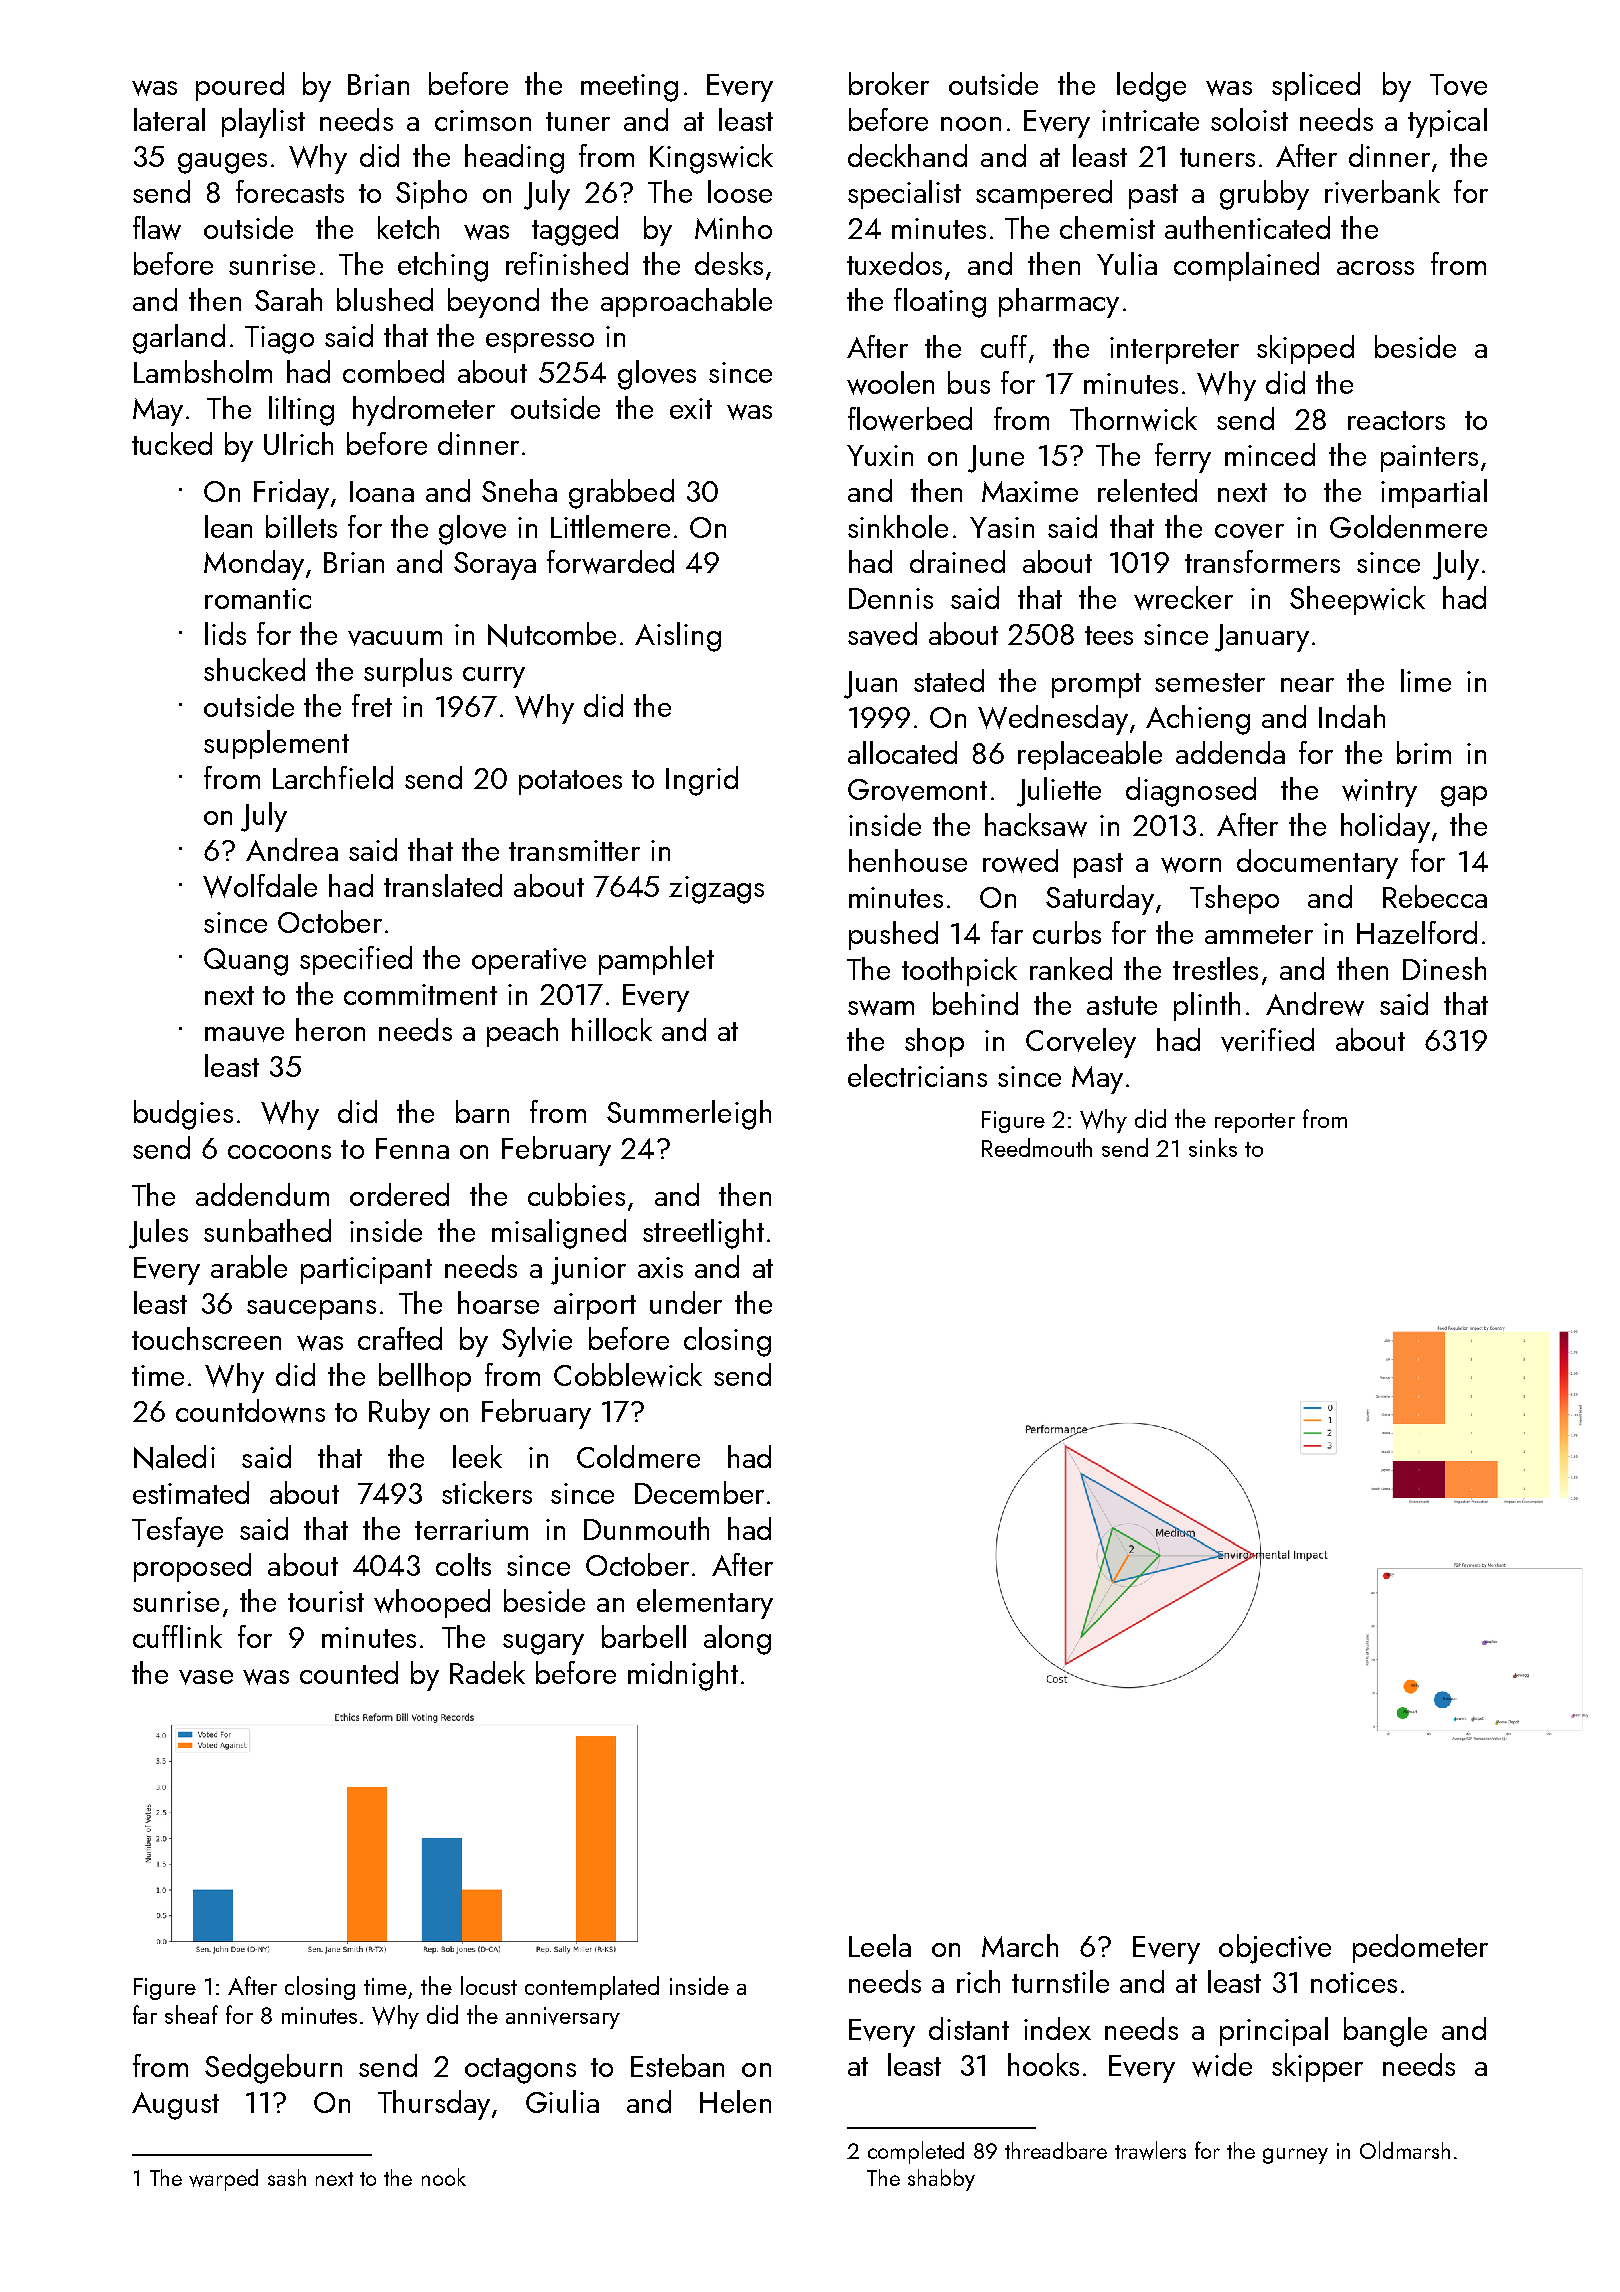  I want to click on hydrometer, so click(424, 411).
